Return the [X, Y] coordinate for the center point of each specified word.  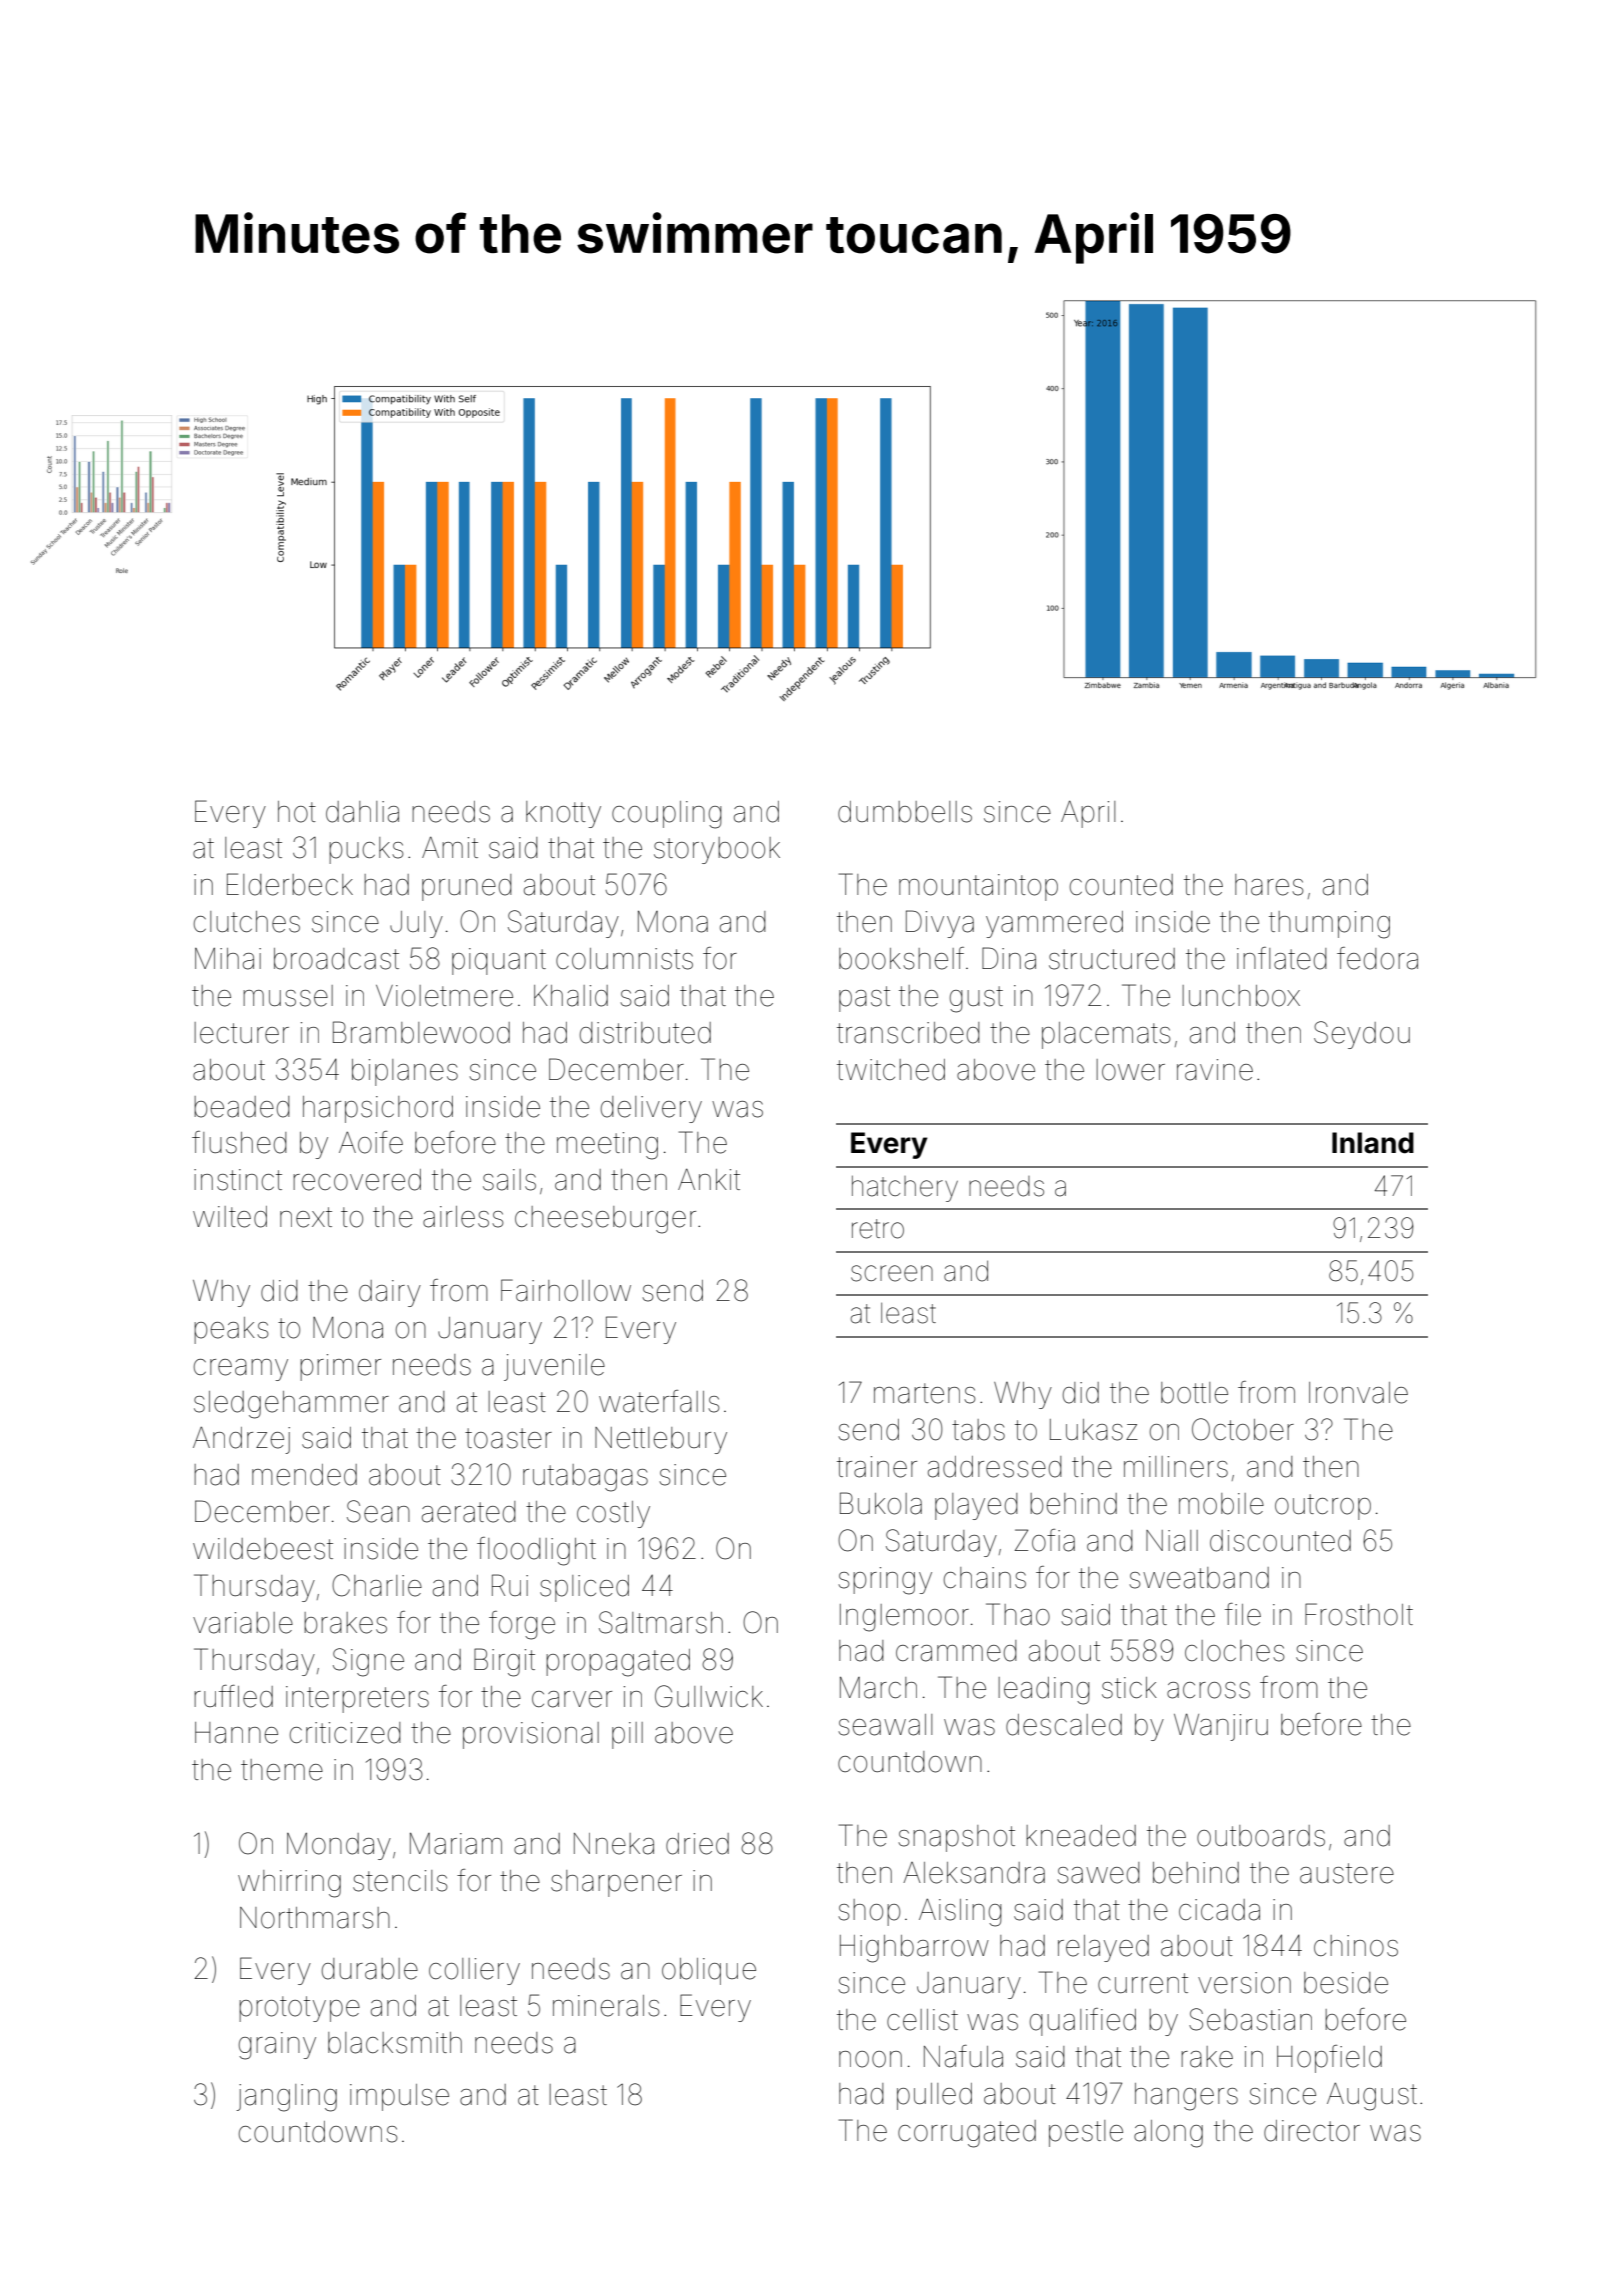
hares [1269, 885]
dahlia [362, 812]
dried [697, 1844]
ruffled [233, 1696]
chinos [1356, 1946]
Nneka [614, 1844]
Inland [1373, 1143]
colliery [474, 1971]
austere [1347, 1873]
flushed [239, 1142]
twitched [891, 1070]
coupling [667, 815]
